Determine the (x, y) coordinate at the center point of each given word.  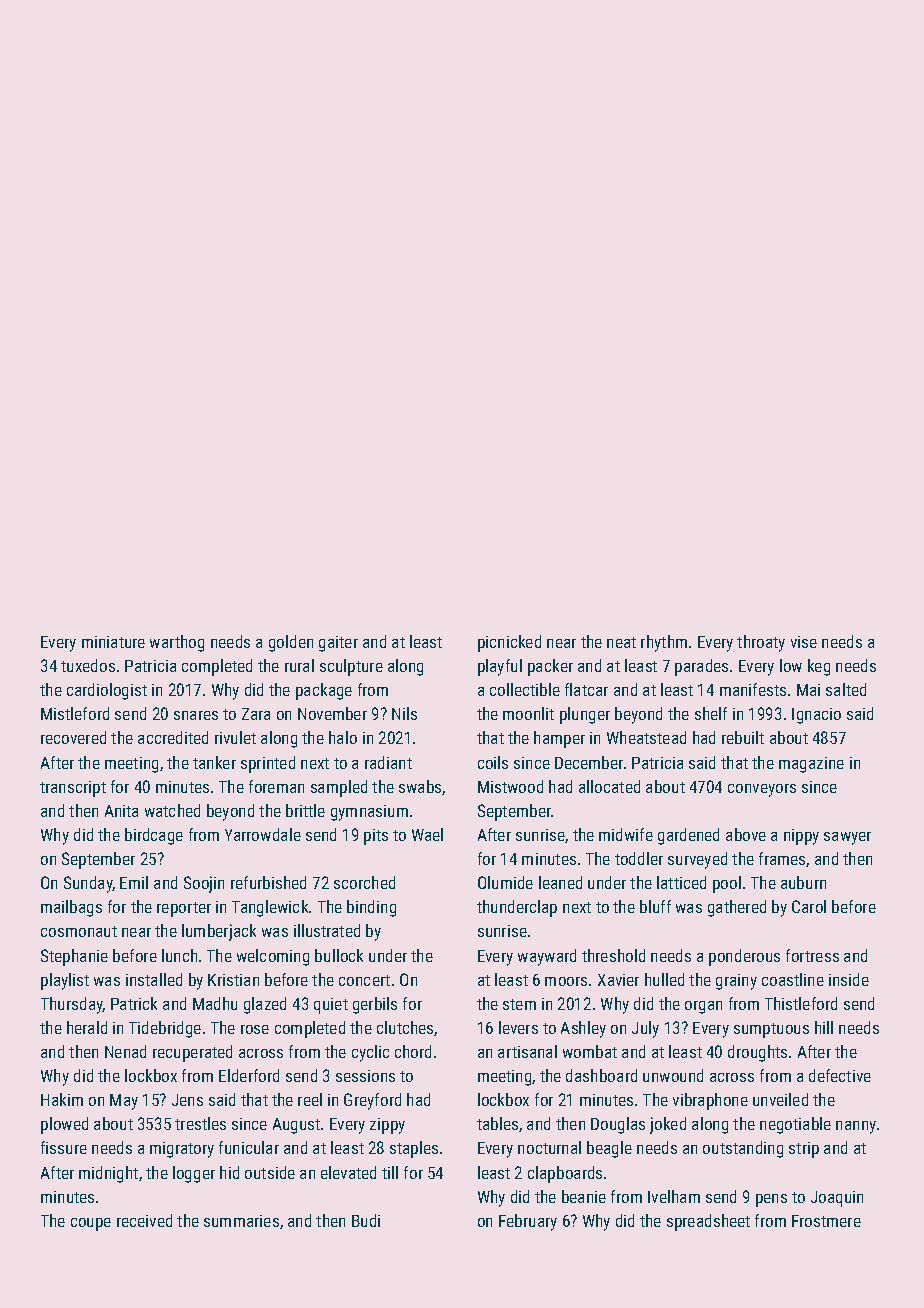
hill (824, 1027)
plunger (585, 715)
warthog (177, 643)
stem (519, 1004)
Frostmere (826, 1221)
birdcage (154, 836)
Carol (809, 906)
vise (804, 642)
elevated (348, 1172)
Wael (427, 834)
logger (194, 1174)
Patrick (134, 1003)
